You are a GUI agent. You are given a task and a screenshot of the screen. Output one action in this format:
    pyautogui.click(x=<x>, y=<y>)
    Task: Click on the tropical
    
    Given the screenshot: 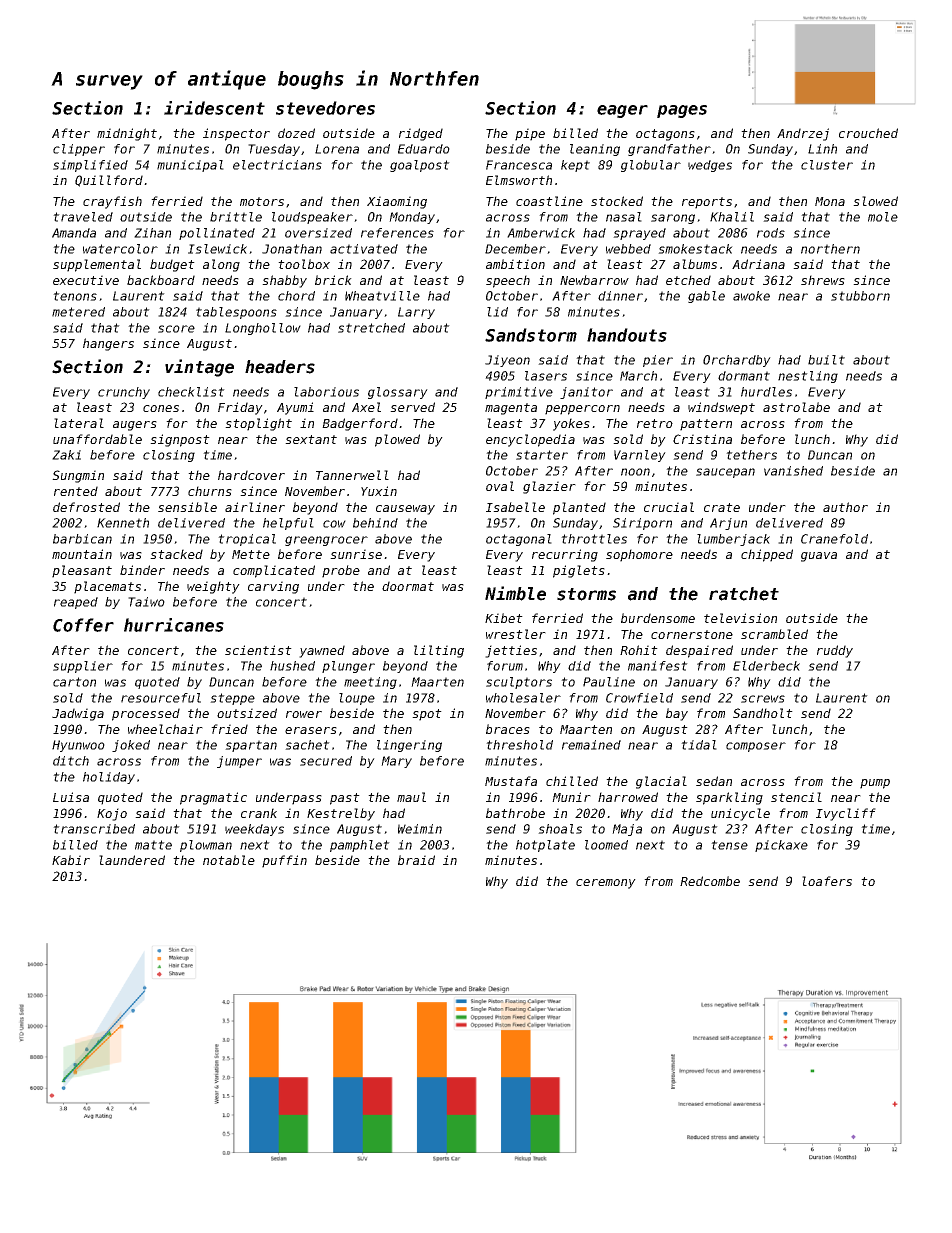 What is the action you would take?
    pyautogui.click(x=247, y=540)
